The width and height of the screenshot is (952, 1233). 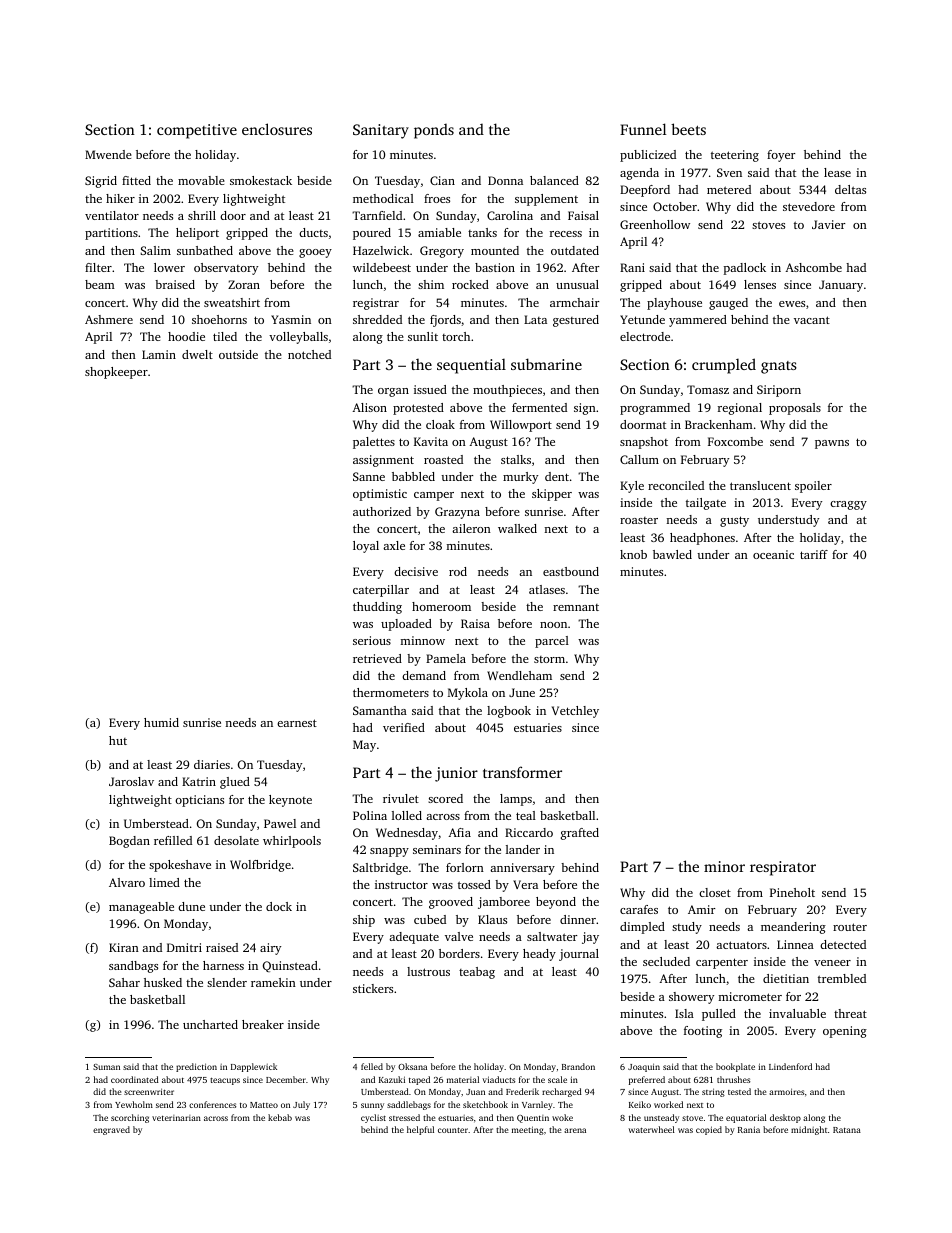 I want to click on respirator, so click(x=783, y=868).
